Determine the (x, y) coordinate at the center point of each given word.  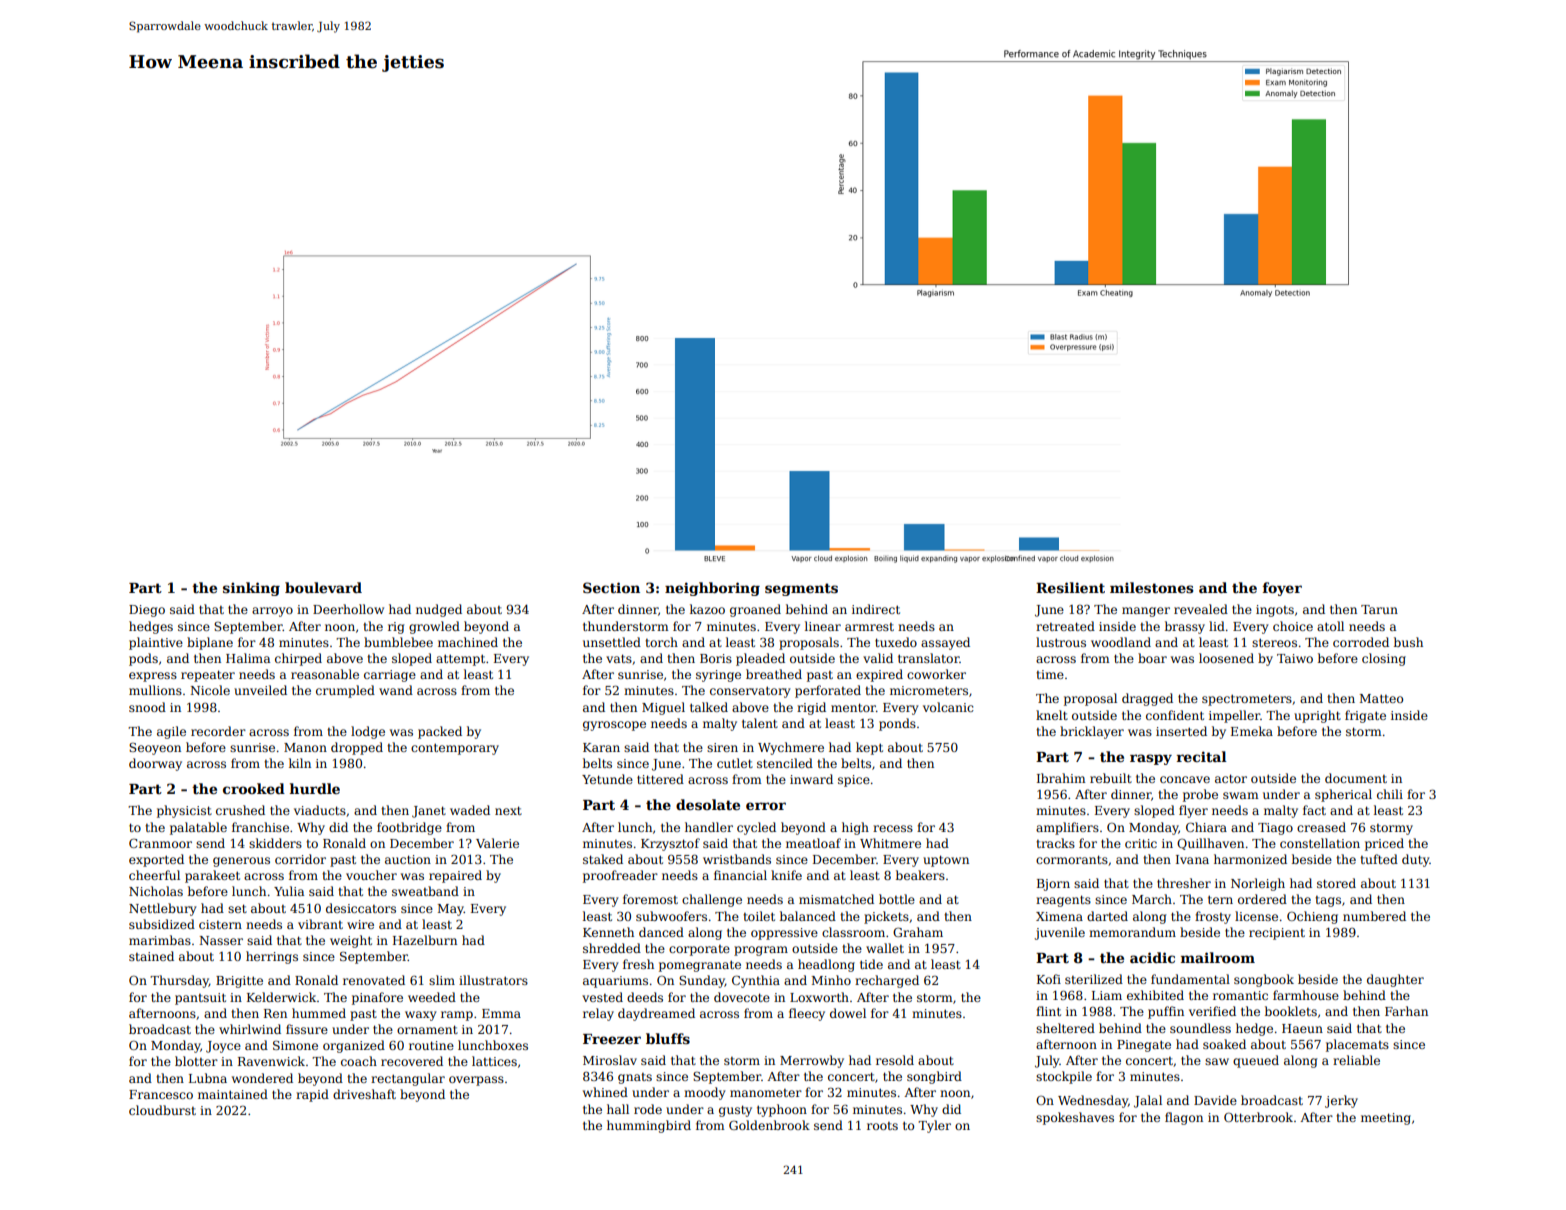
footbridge (409, 828)
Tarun (1379, 609)
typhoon (782, 1110)
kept (869, 748)
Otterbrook (1258, 1117)
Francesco (161, 1094)
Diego (147, 611)
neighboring (712, 589)
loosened (1226, 658)
